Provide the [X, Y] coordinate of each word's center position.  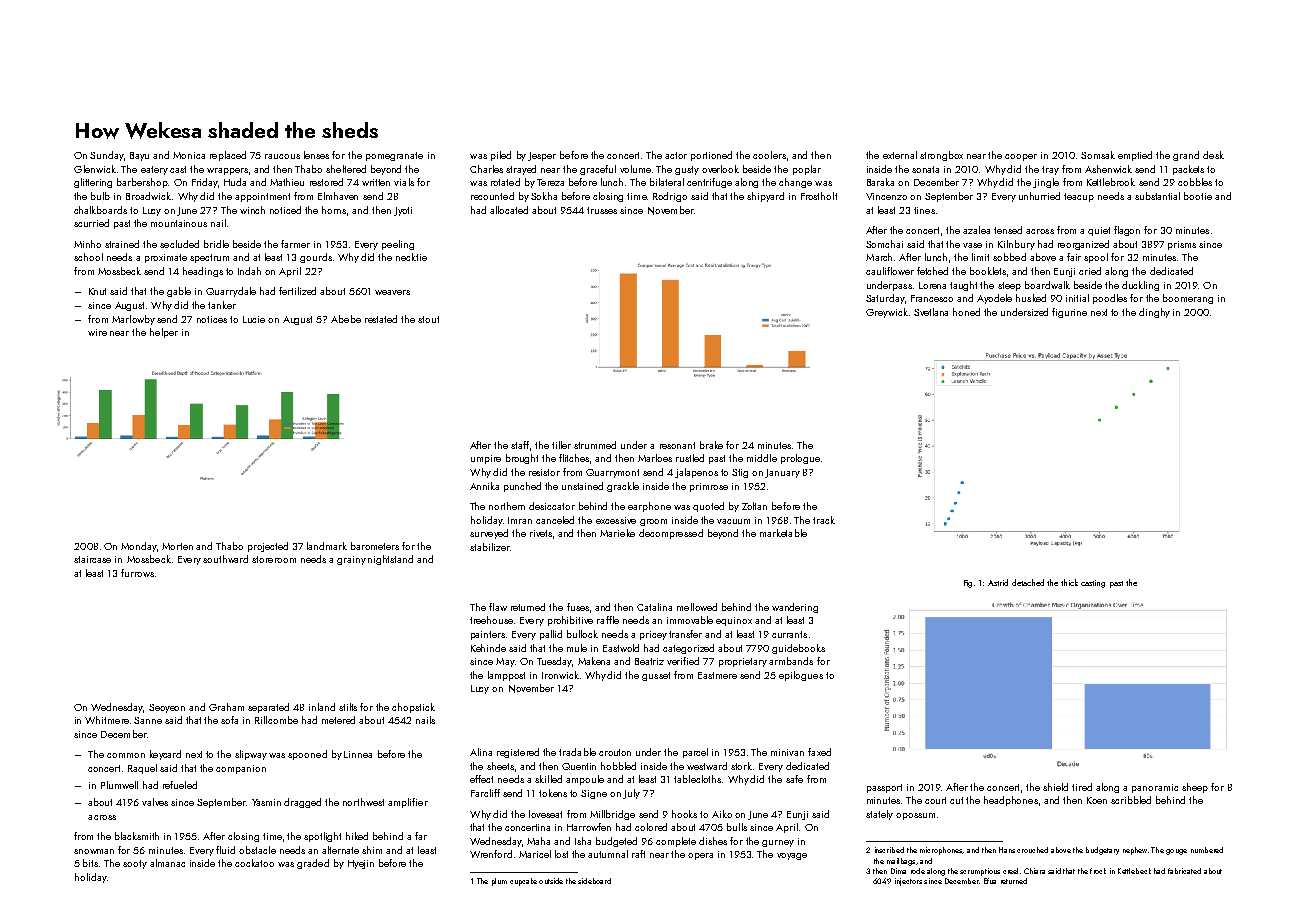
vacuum [733, 521]
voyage [792, 856]
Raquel [142, 769]
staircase [92, 559]
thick [1069, 582]
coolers [769, 155]
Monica [189, 155]
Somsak [1098, 155]
